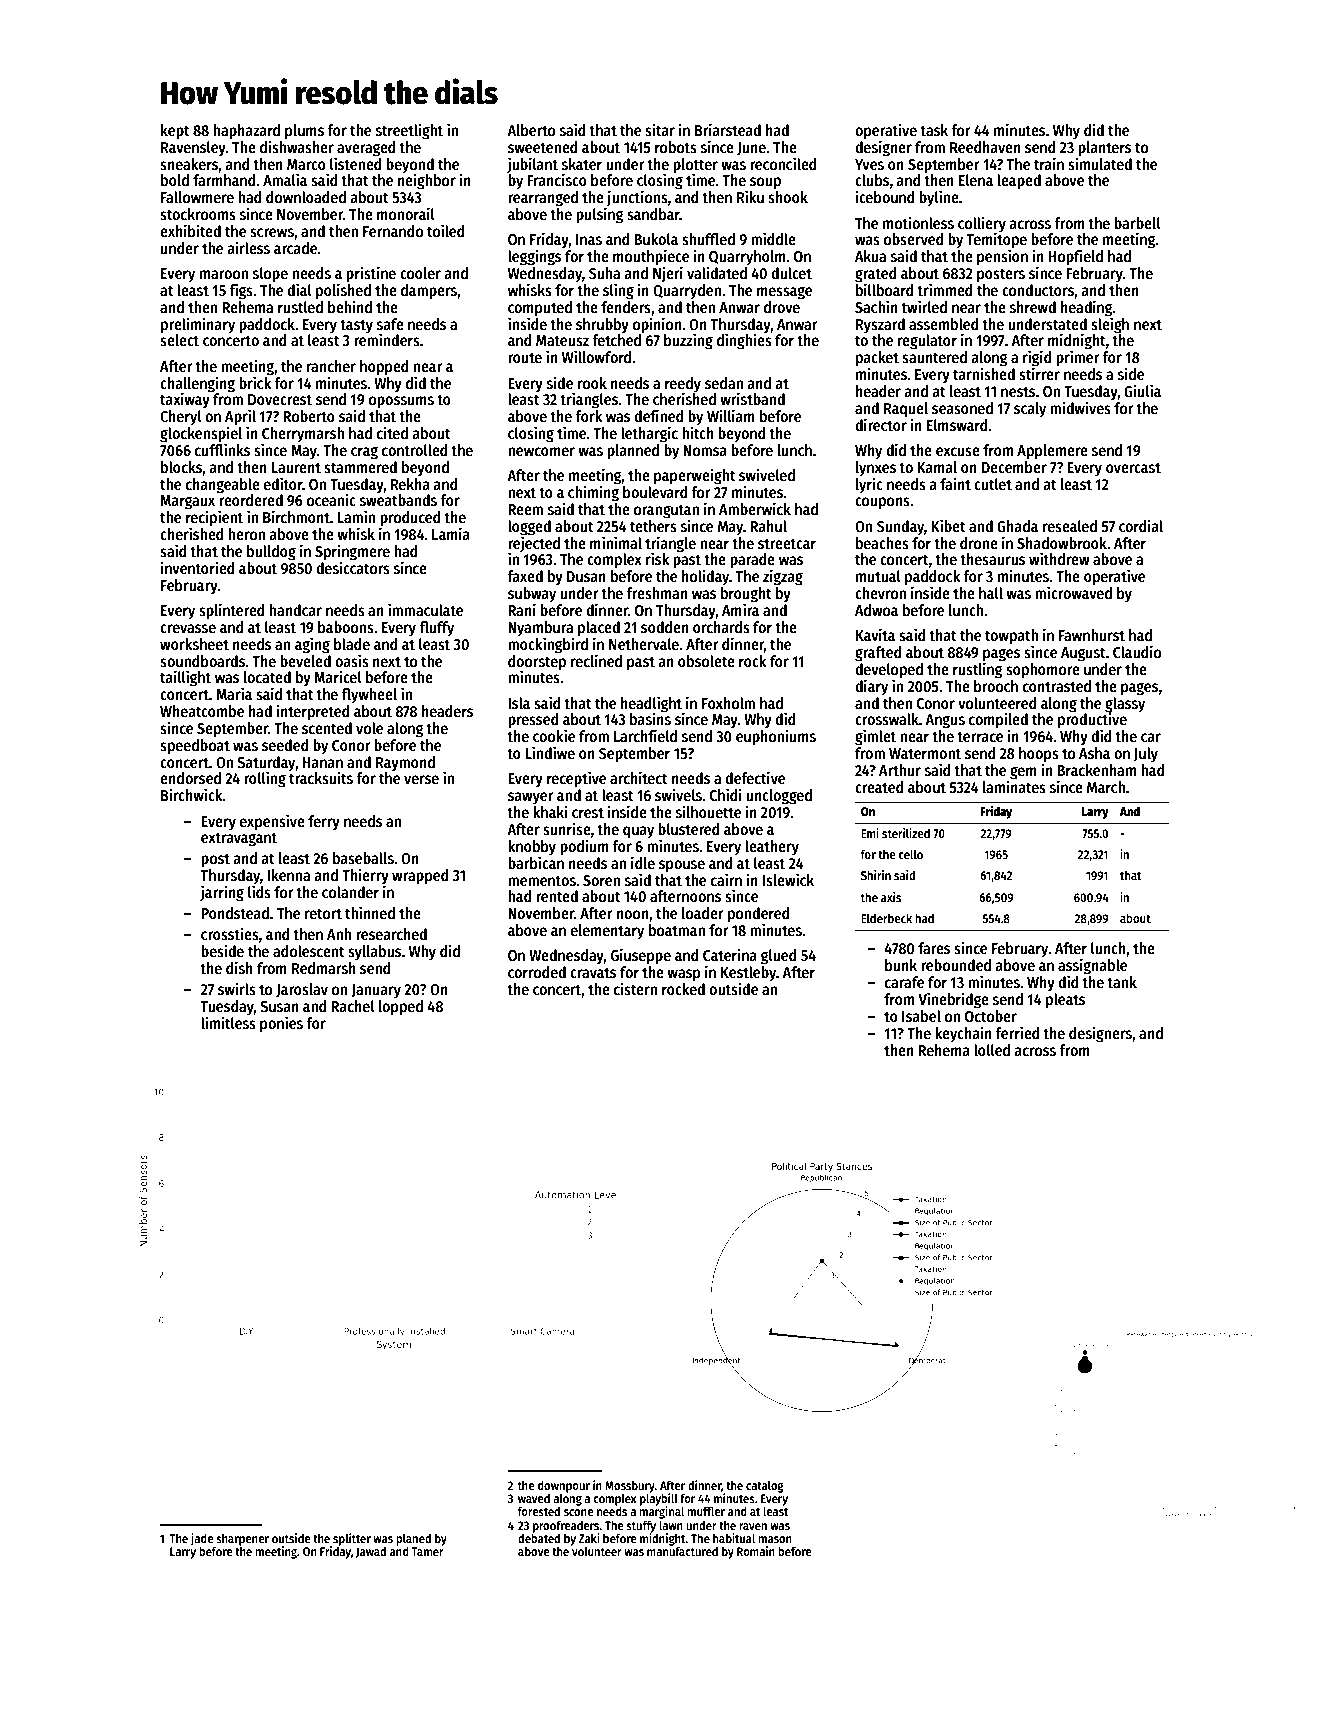 This screenshot has height=1720, width=1329. What do you see at coordinates (765, 1486) in the screenshot?
I see `catalog` at bounding box center [765, 1486].
